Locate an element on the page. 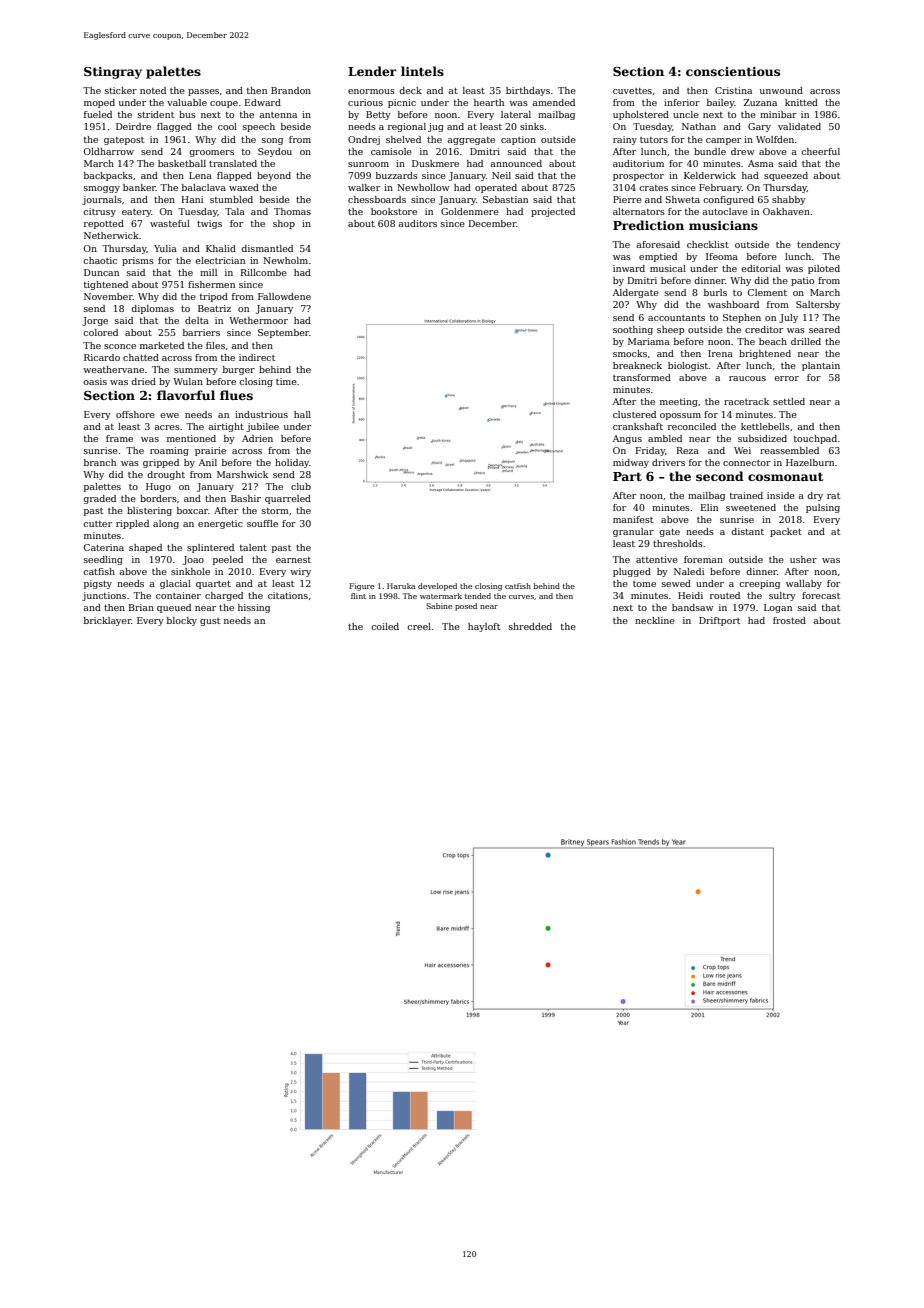 The height and width of the page is (1308, 924). oasis is located at coordinates (95, 381).
